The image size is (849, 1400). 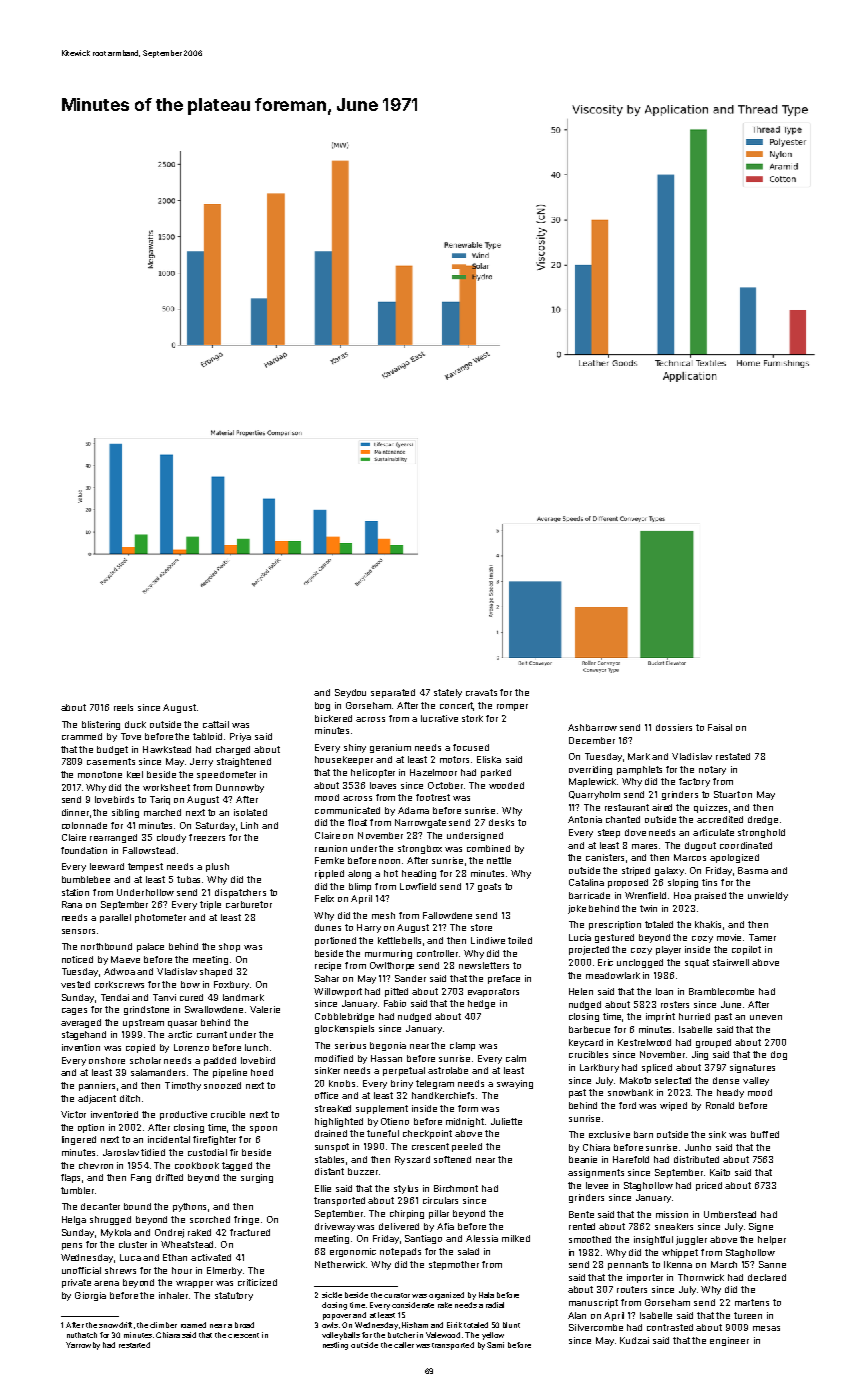 What do you see at coordinates (720, 727) in the screenshot?
I see `Faisal` at bounding box center [720, 727].
